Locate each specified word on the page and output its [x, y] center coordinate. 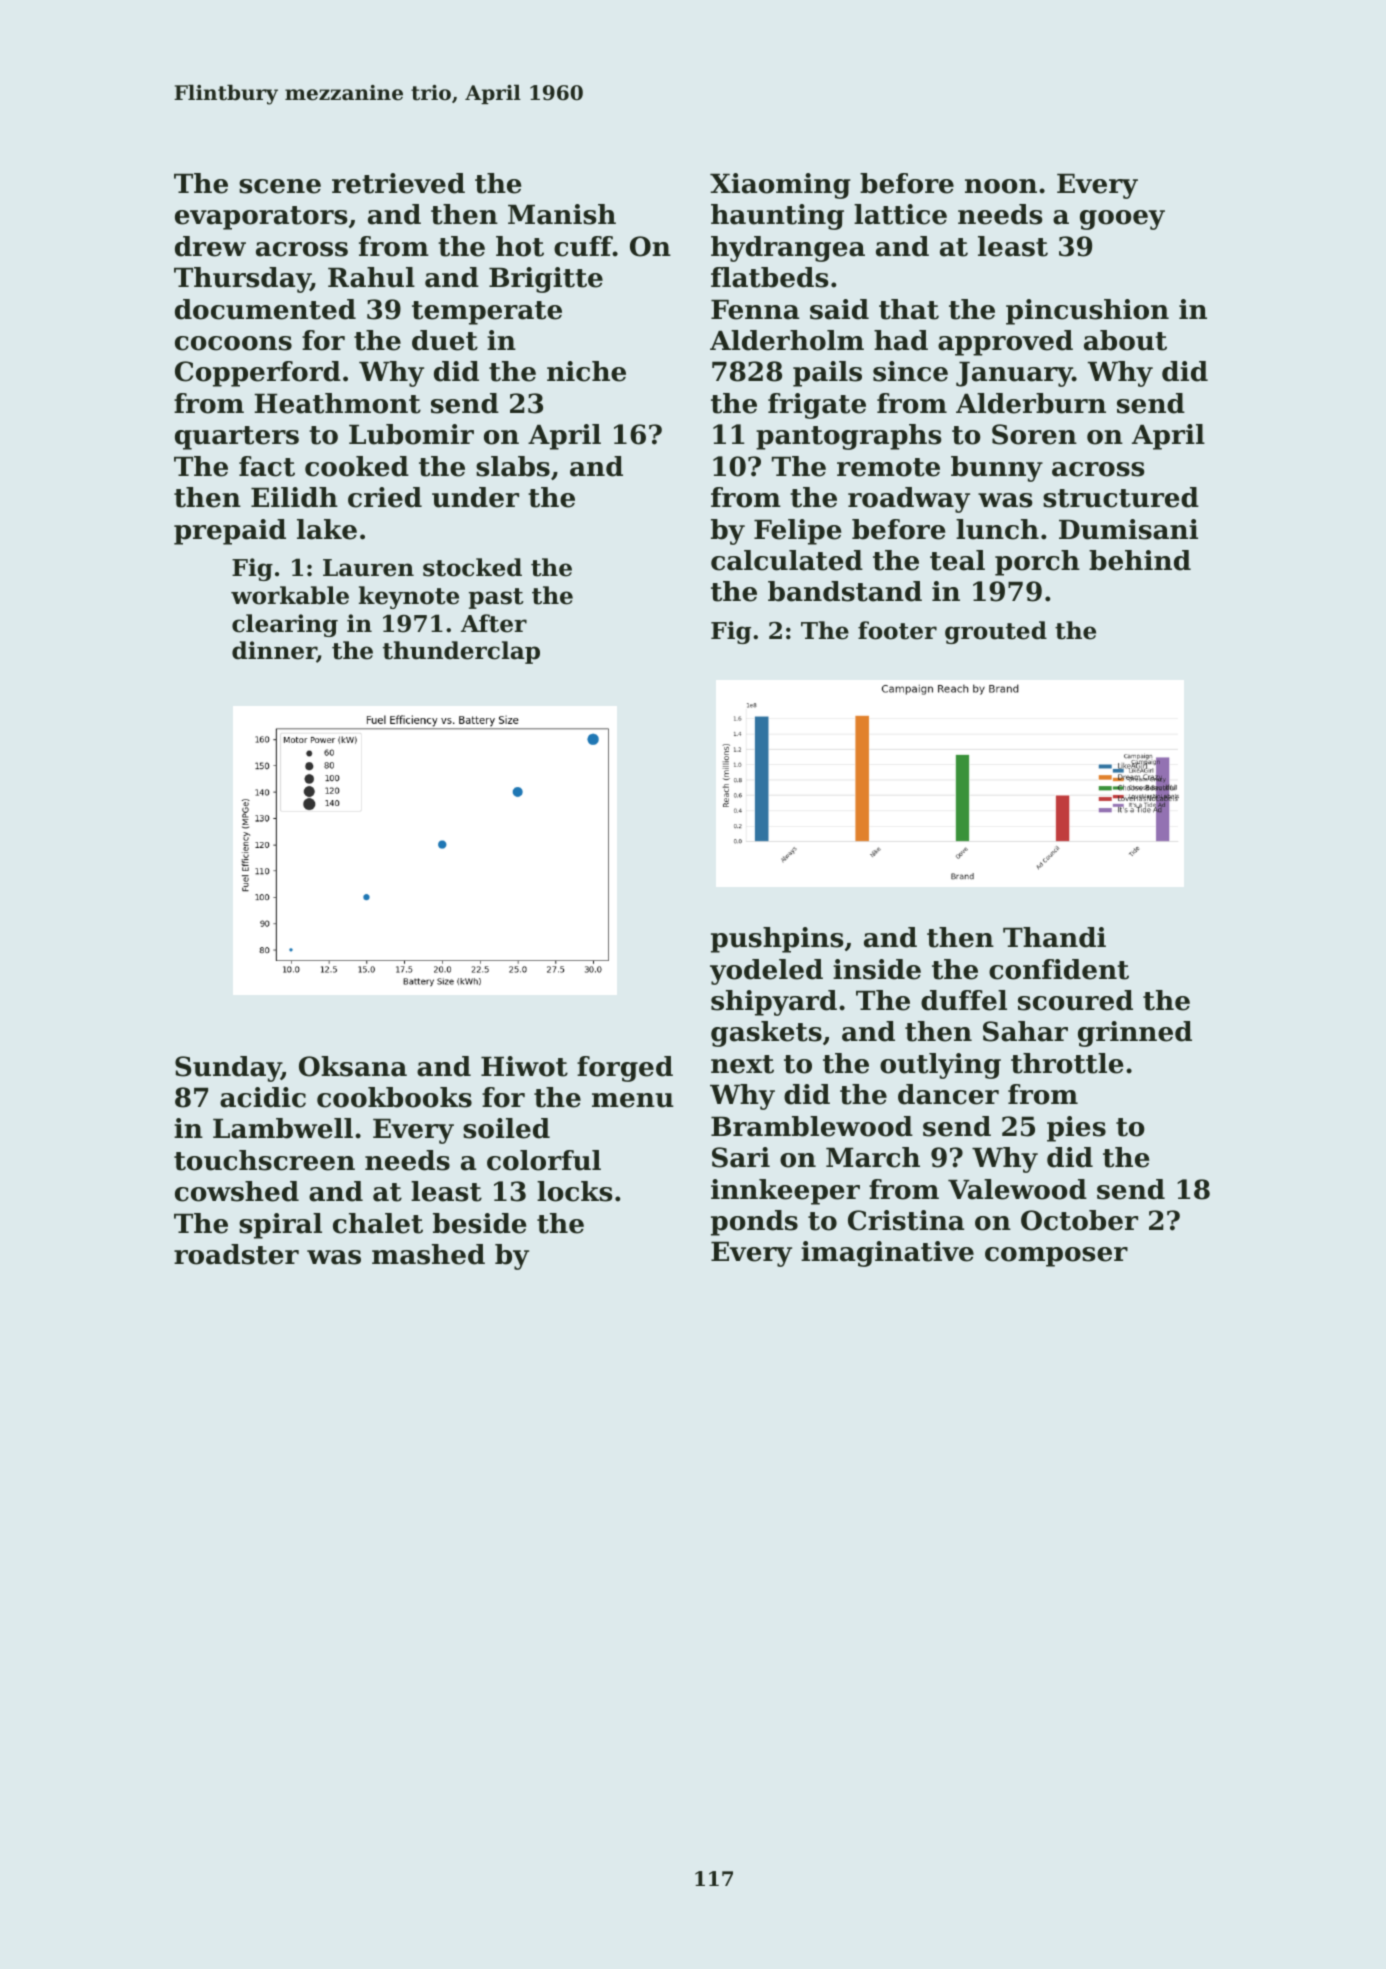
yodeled [766, 972]
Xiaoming [780, 186]
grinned [1135, 1034]
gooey [1122, 220]
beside [479, 1223]
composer [1056, 1257]
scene [280, 186]
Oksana [353, 1066]
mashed [428, 1254]
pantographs [849, 437]
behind [1140, 560]
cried [385, 497]
